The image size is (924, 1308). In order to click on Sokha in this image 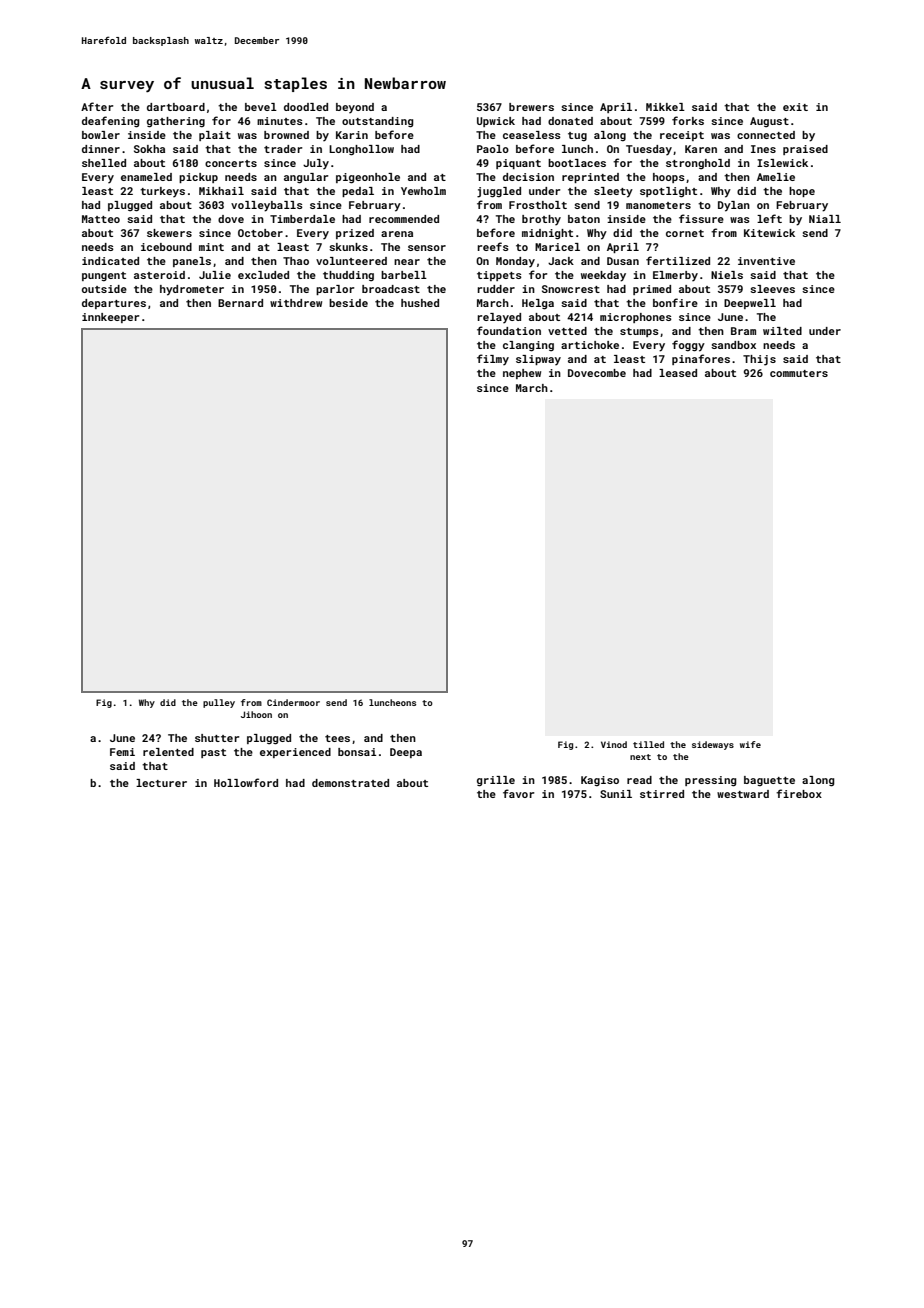, I will do `click(149, 149)`.
